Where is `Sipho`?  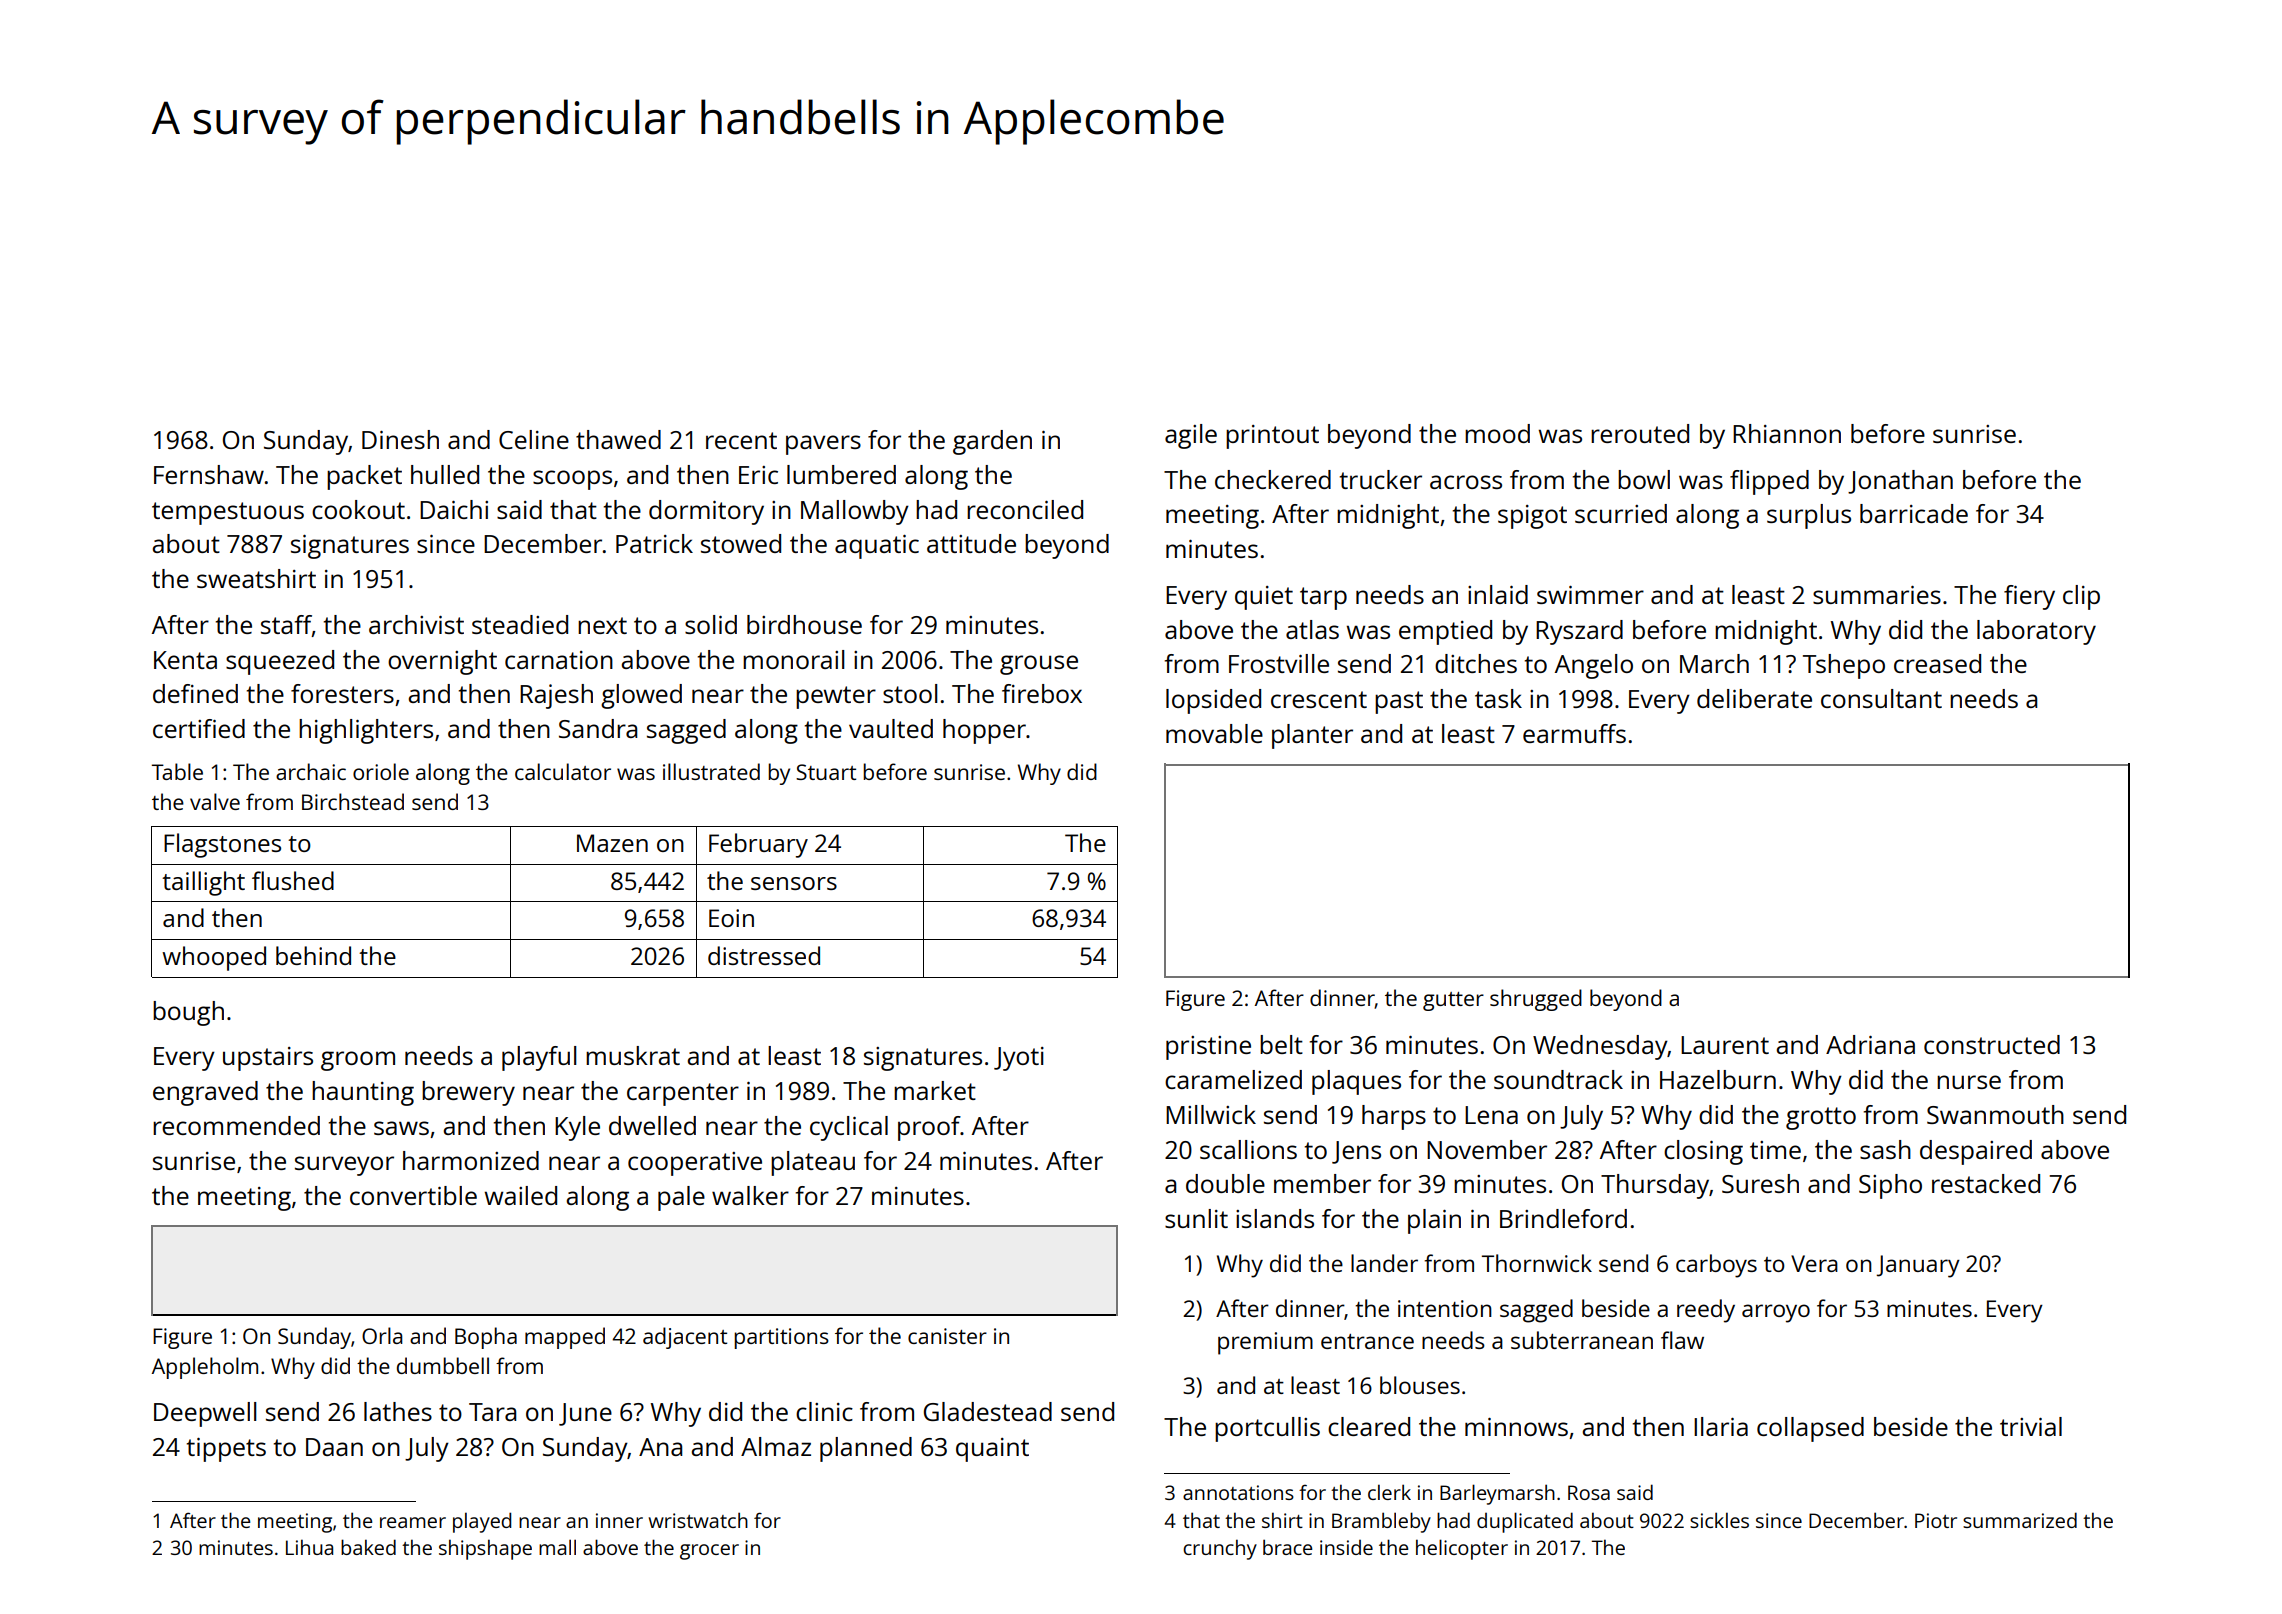
Sipho is located at coordinates (1890, 1186).
